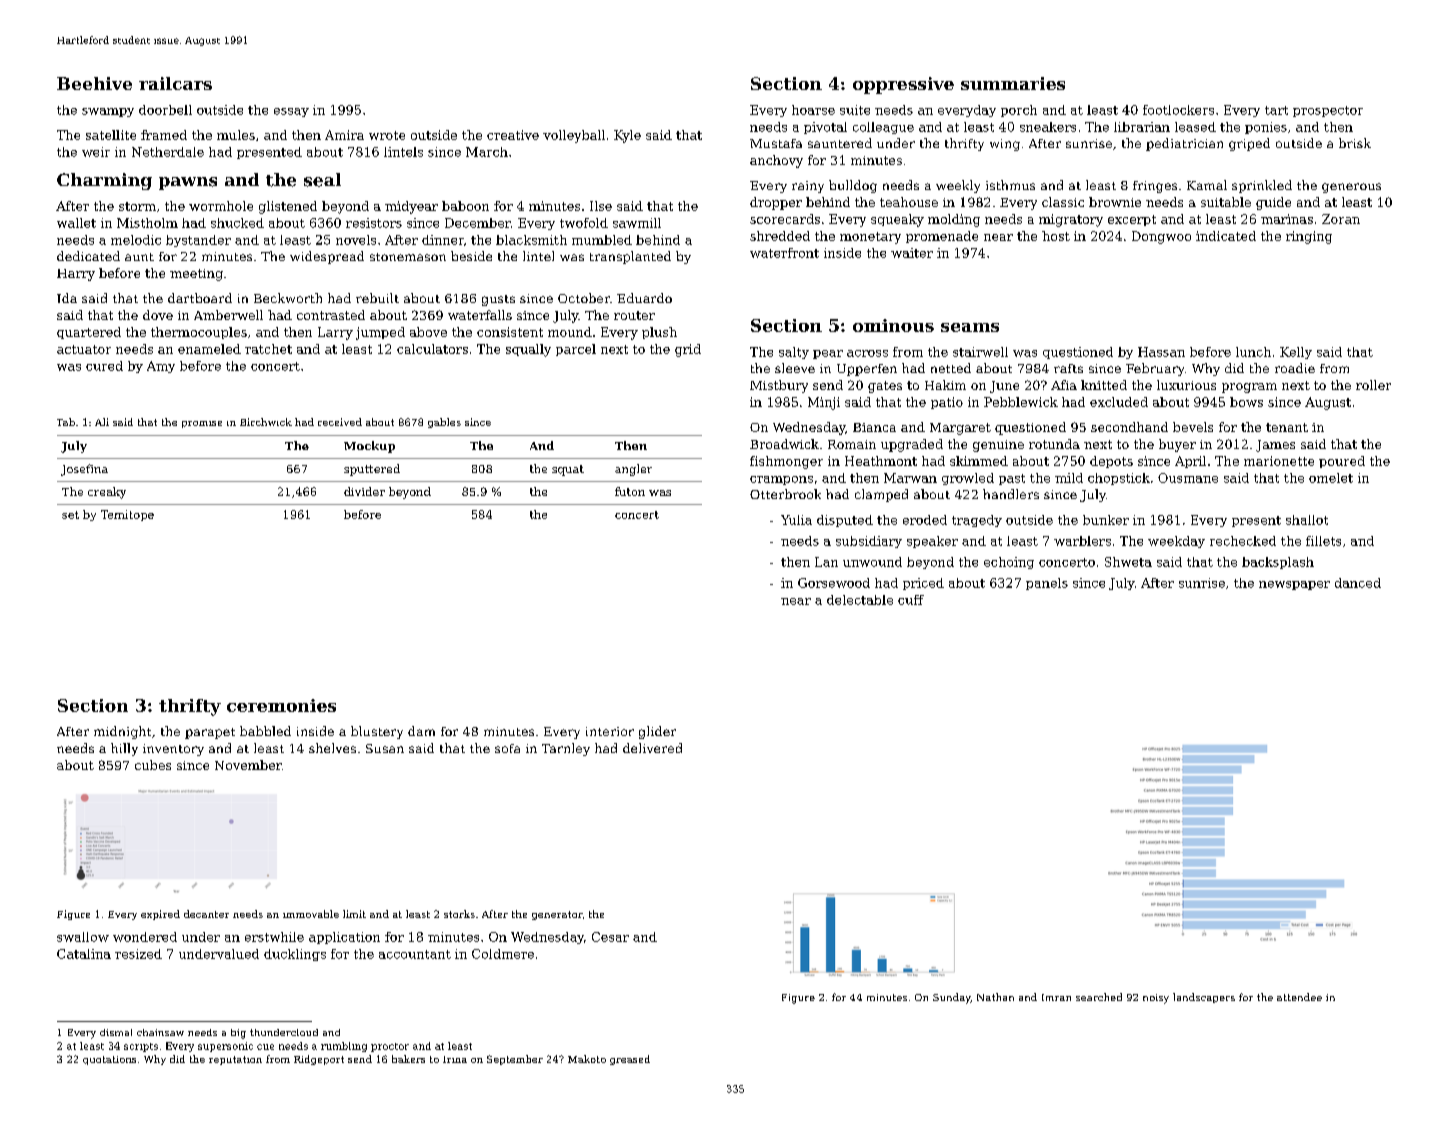  Describe the element at coordinates (1309, 237) in the page. I see `ringing` at that location.
